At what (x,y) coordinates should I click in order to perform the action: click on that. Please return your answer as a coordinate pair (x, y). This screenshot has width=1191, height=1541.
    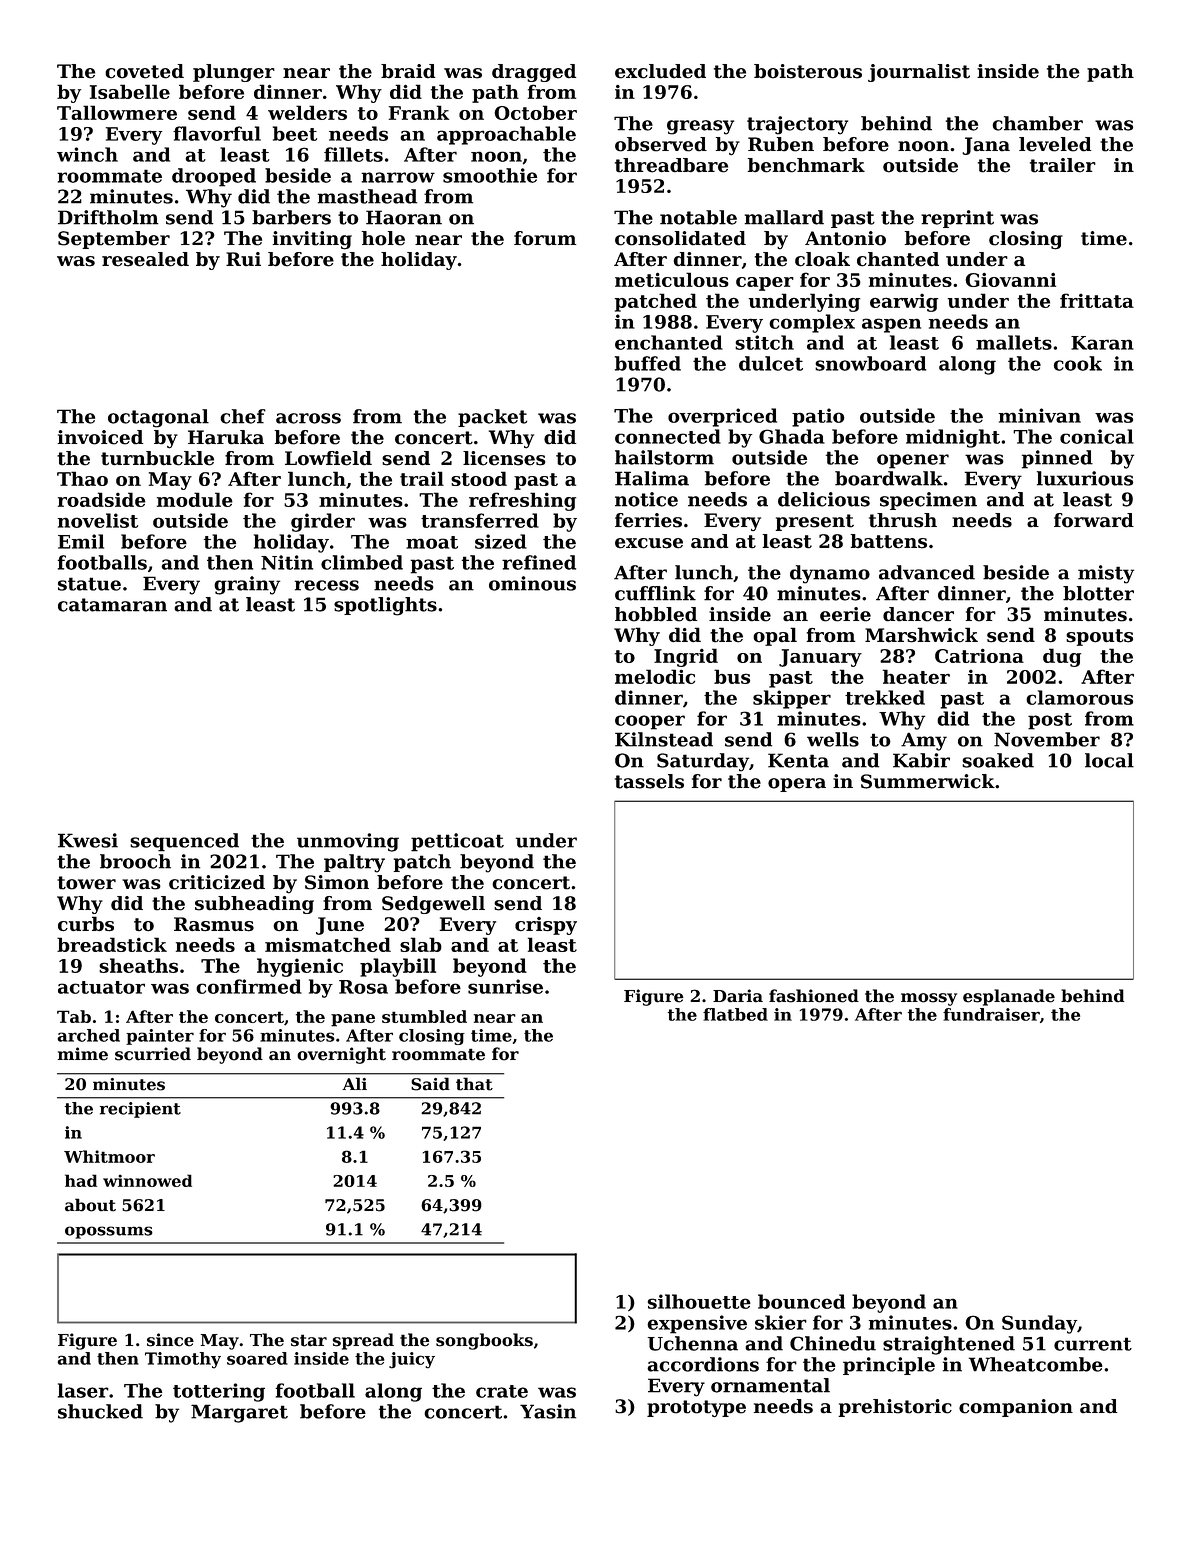
    Looking at the image, I should click on (474, 1084).
